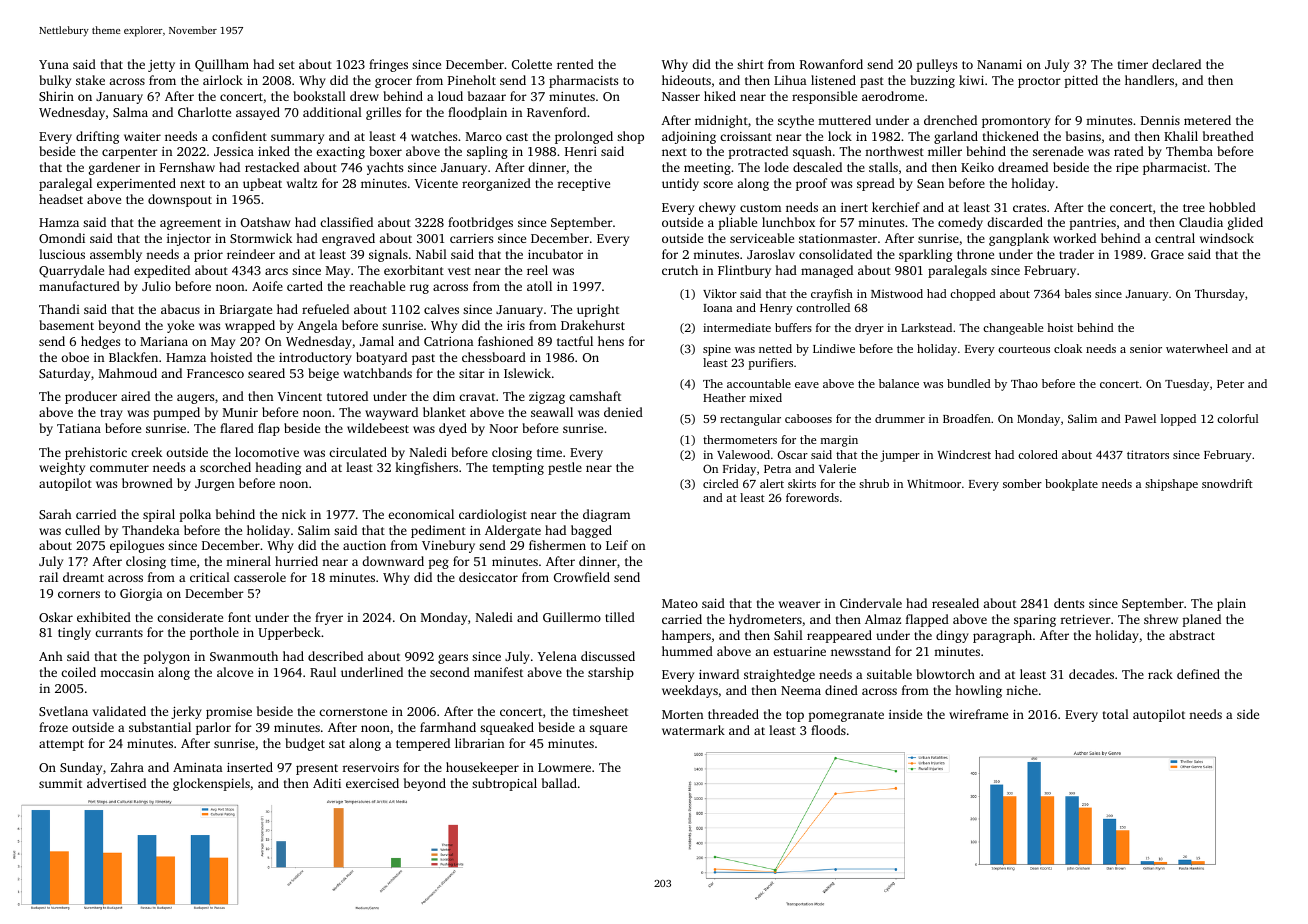 This image has height=924, width=1308. I want to click on tree, so click(1194, 208).
